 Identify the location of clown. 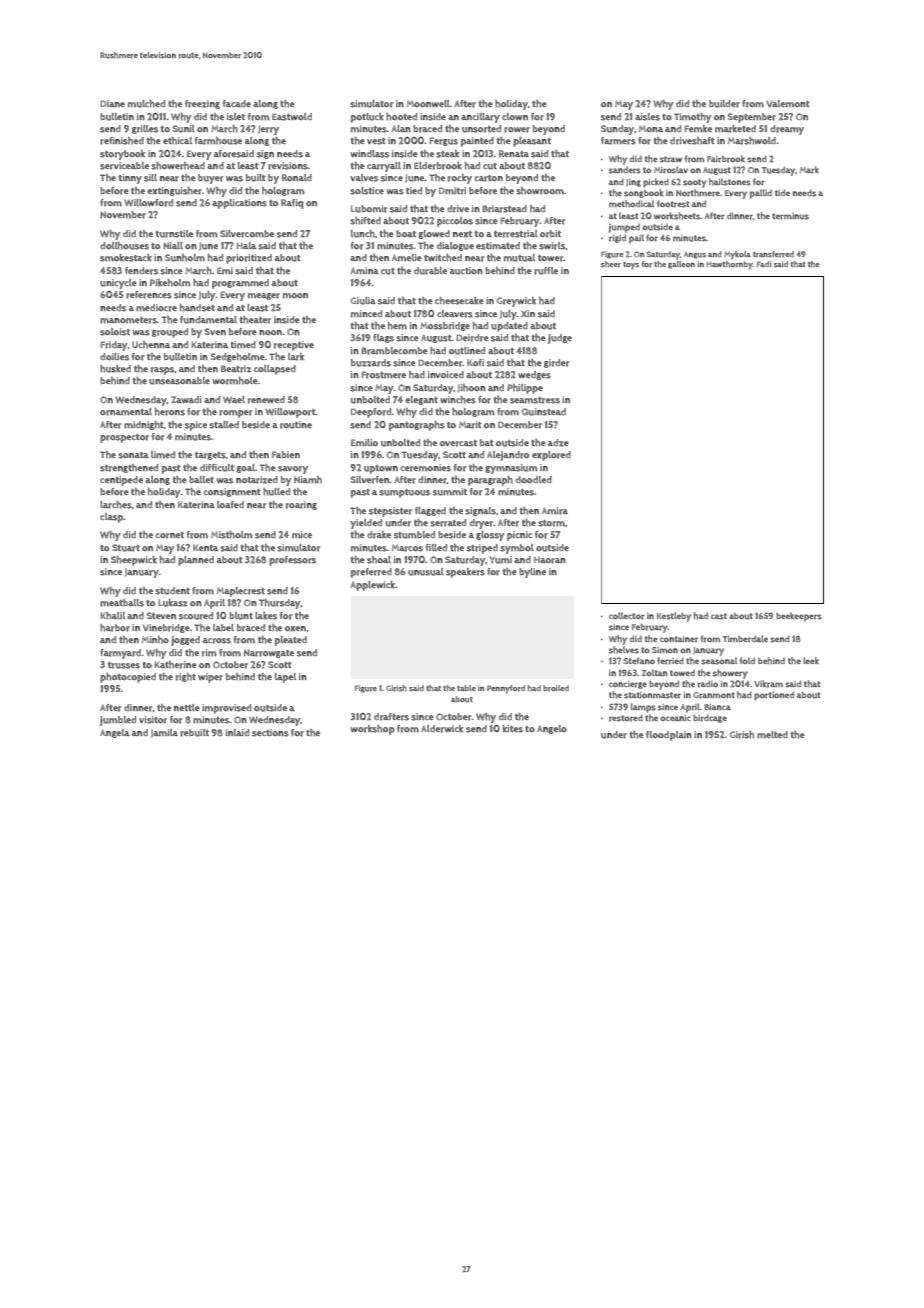
(515, 116).
